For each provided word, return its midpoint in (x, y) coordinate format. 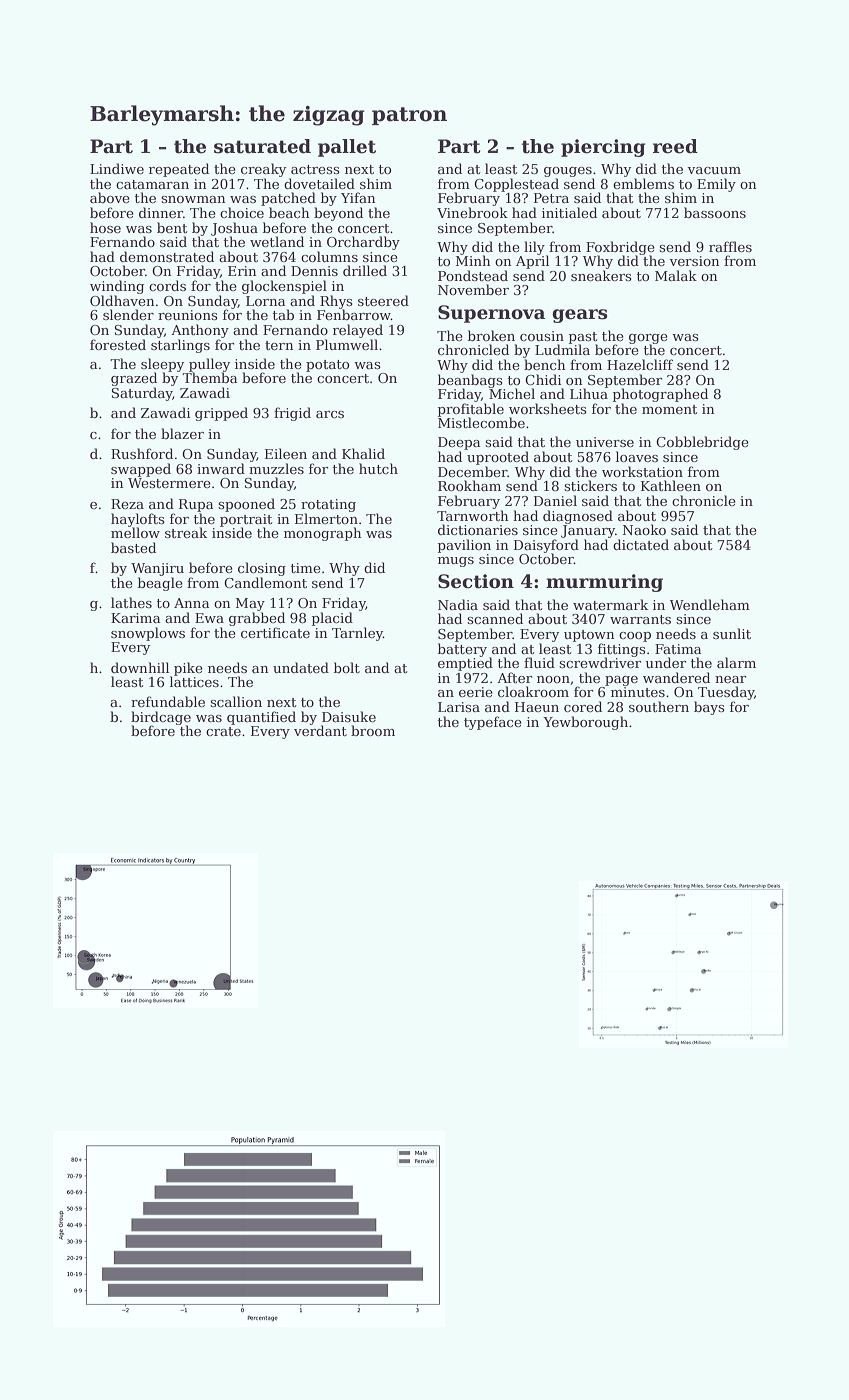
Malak (676, 275)
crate (223, 731)
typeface (493, 723)
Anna (192, 603)
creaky (263, 170)
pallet (347, 148)
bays (709, 708)
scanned (495, 618)
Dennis (314, 271)
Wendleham (710, 604)
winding (117, 287)
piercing (603, 148)
